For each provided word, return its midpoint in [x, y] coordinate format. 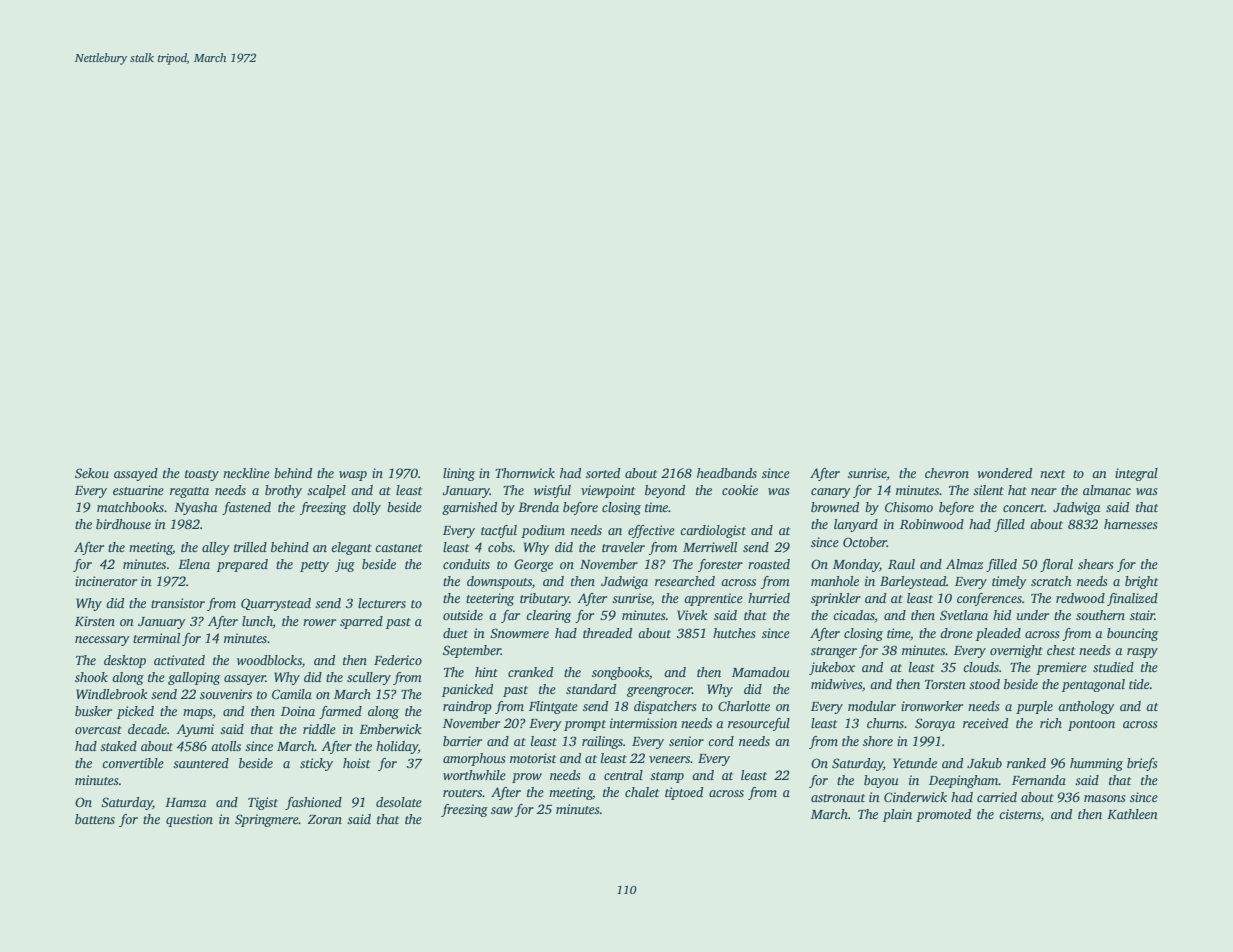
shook [91, 677]
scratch [1051, 581]
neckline [246, 473]
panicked [467, 690]
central [623, 775]
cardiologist [713, 531]
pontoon [1091, 725]
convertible [133, 763]
